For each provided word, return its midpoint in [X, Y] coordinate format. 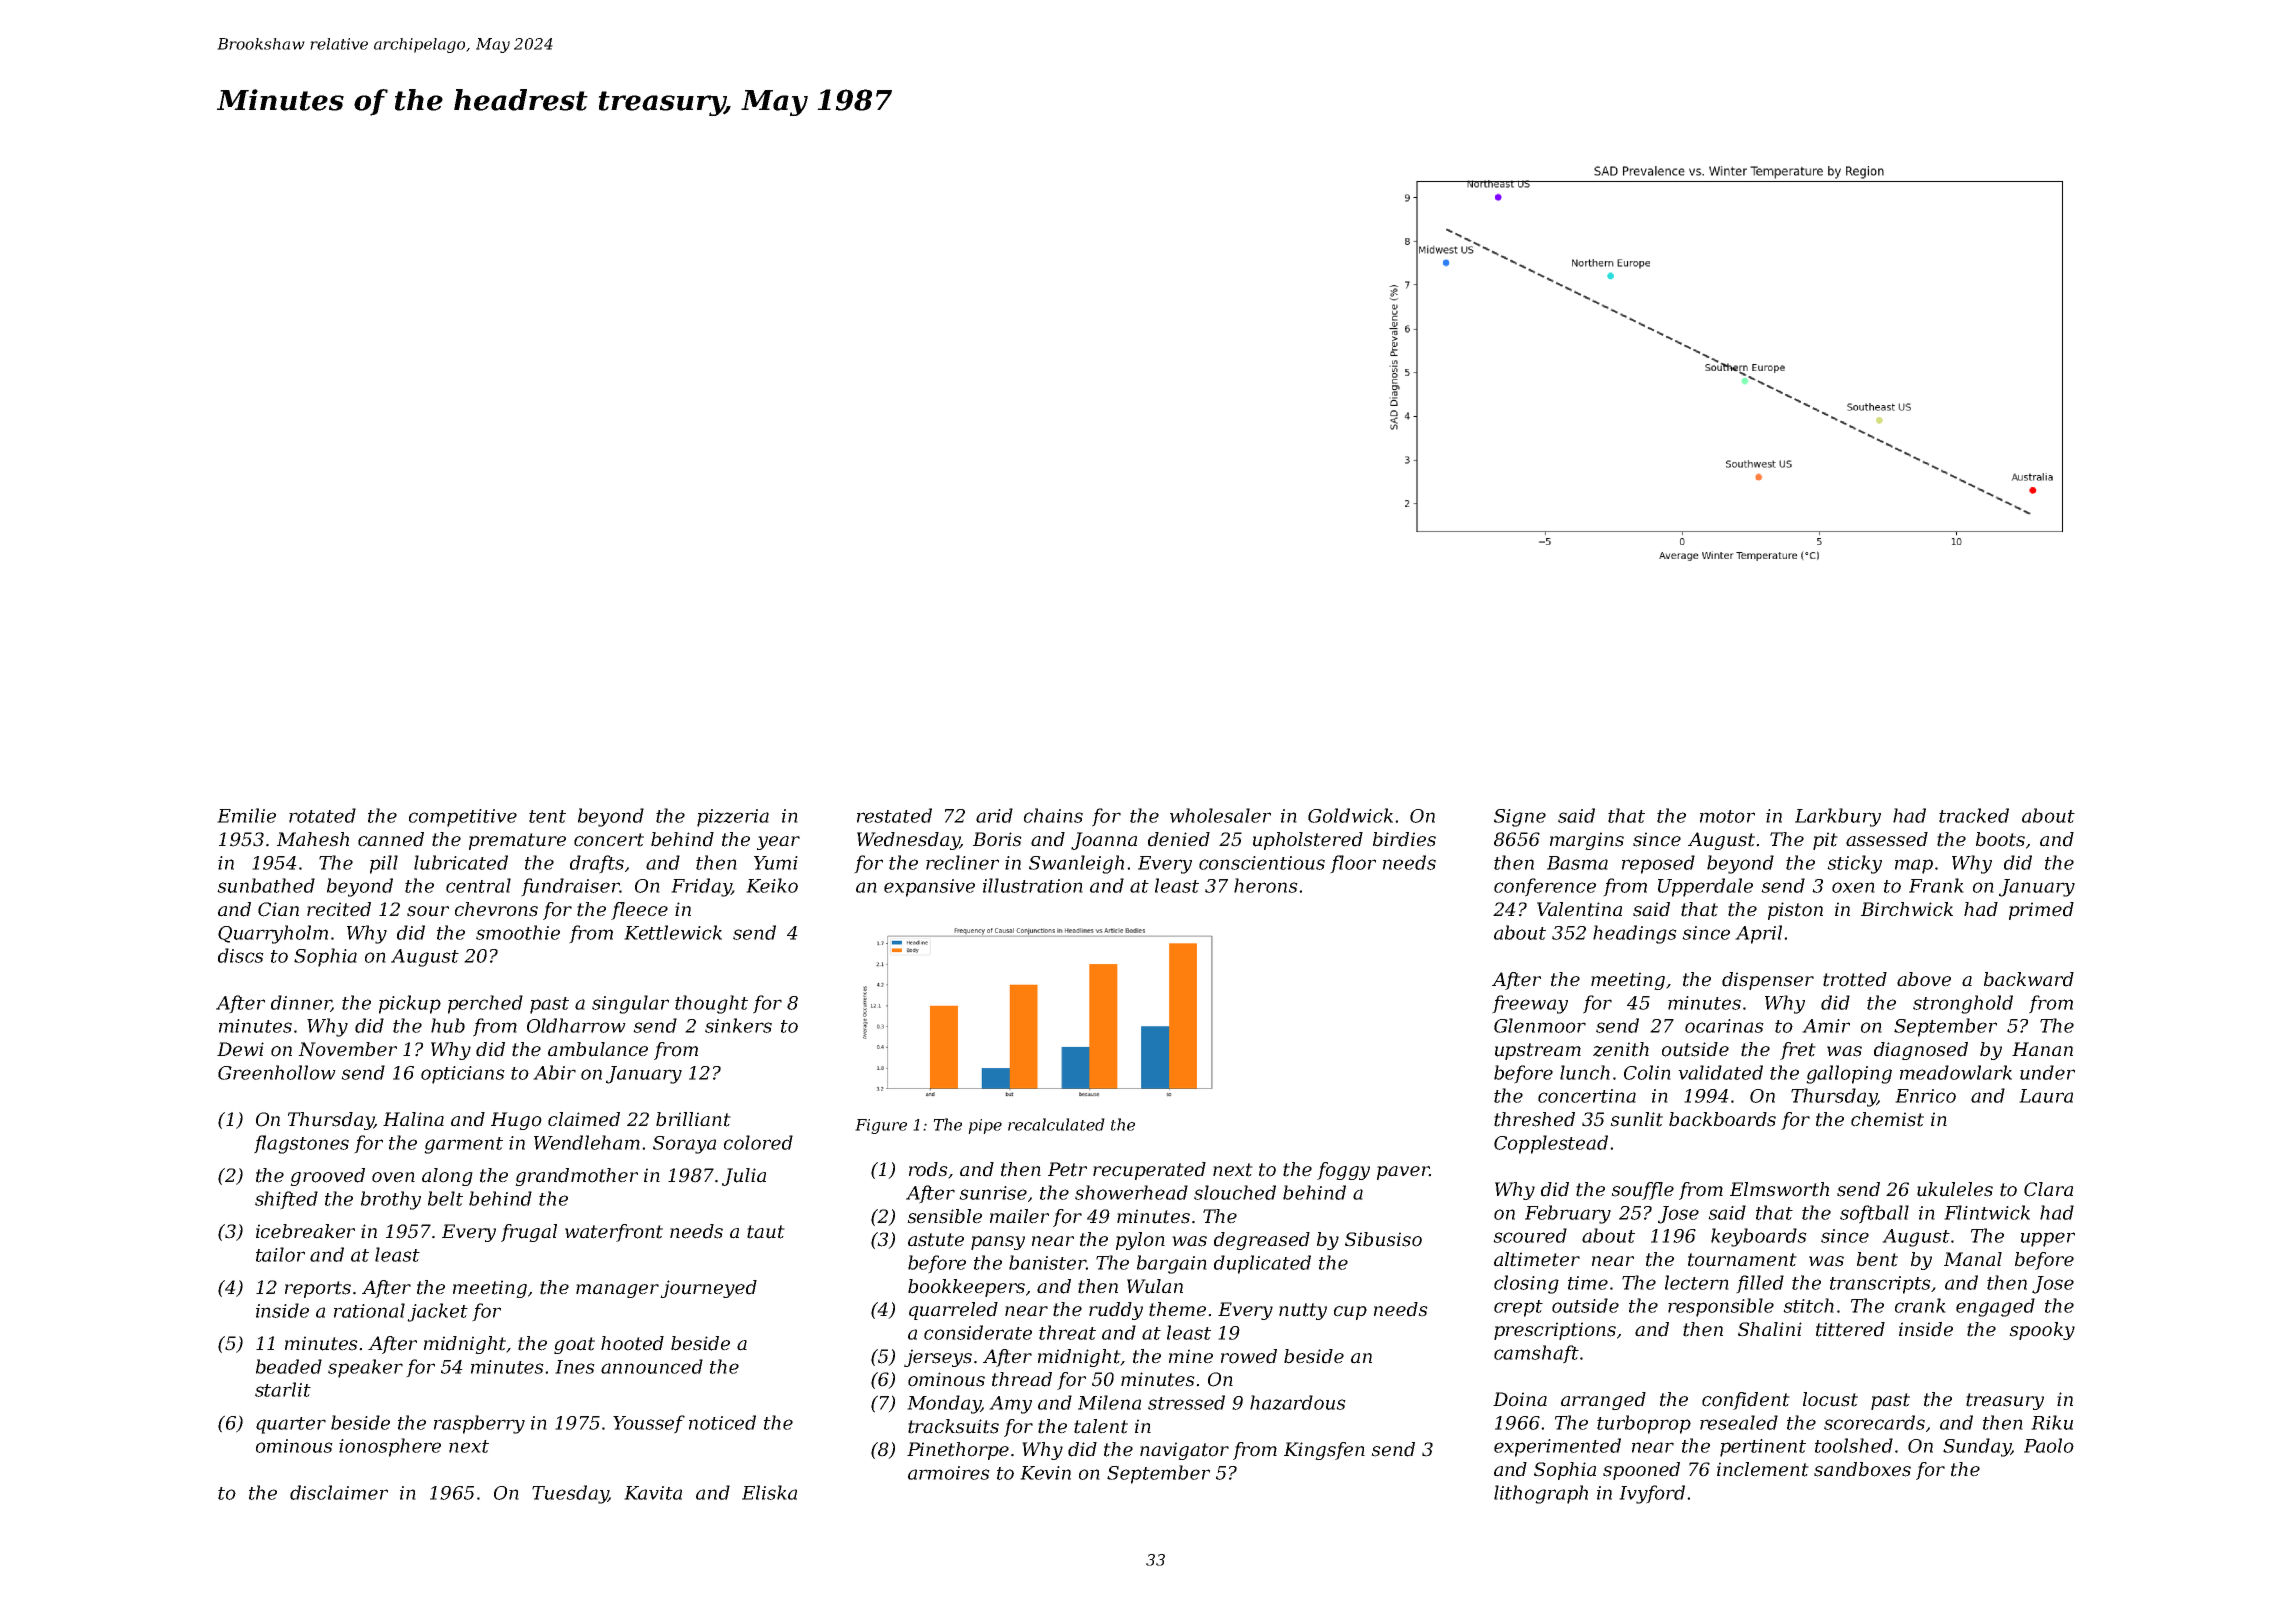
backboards [1722, 1119]
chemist [1887, 1119]
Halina [413, 1119]
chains [1053, 815]
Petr [1067, 1169]
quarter [291, 1425]
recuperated [1149, 1171]
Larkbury [1838, 817]
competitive [463, 818]
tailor [280, 1254]
